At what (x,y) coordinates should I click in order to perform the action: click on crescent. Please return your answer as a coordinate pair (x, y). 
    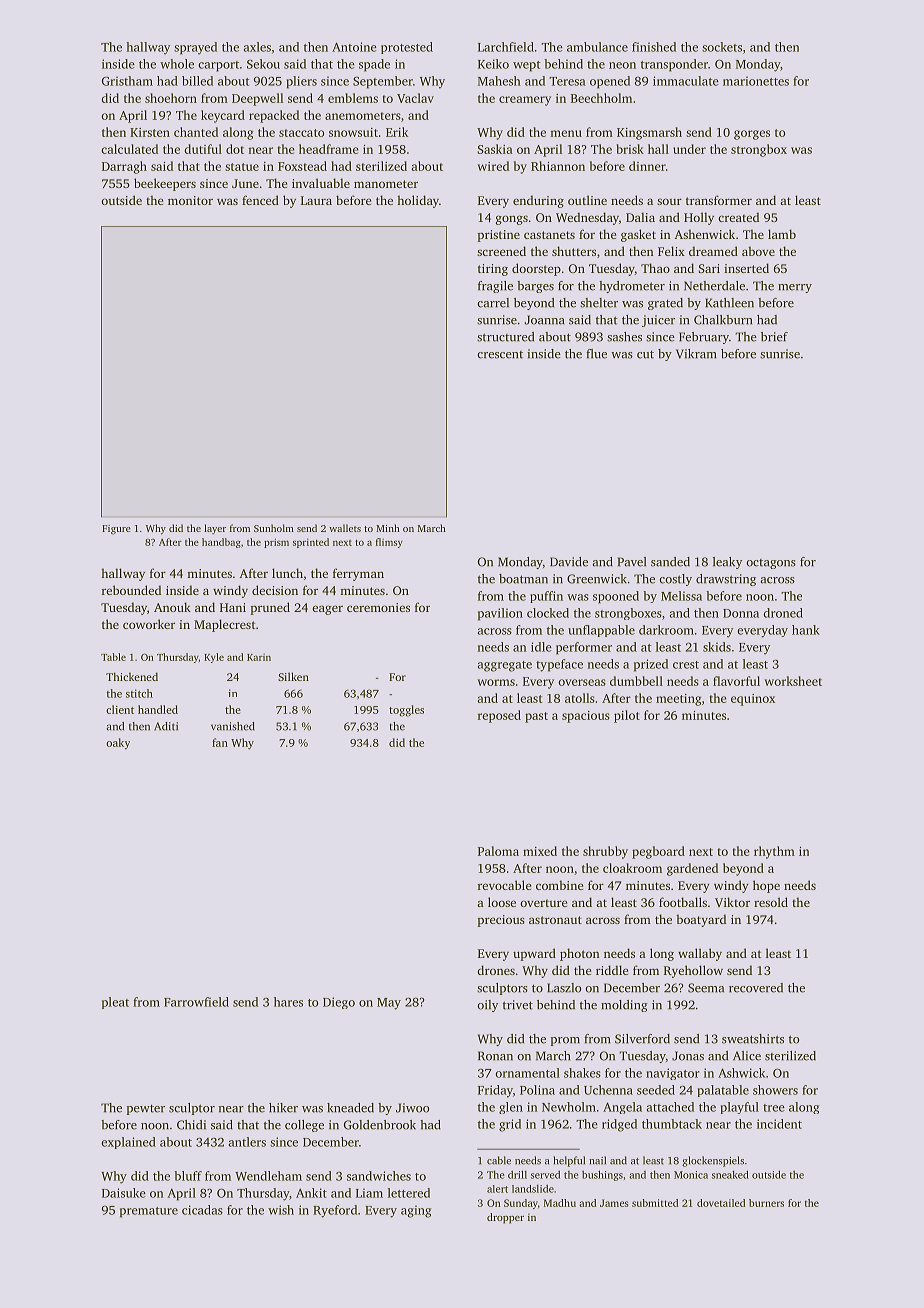
    Looking at the image, I should click on (500, 355).
